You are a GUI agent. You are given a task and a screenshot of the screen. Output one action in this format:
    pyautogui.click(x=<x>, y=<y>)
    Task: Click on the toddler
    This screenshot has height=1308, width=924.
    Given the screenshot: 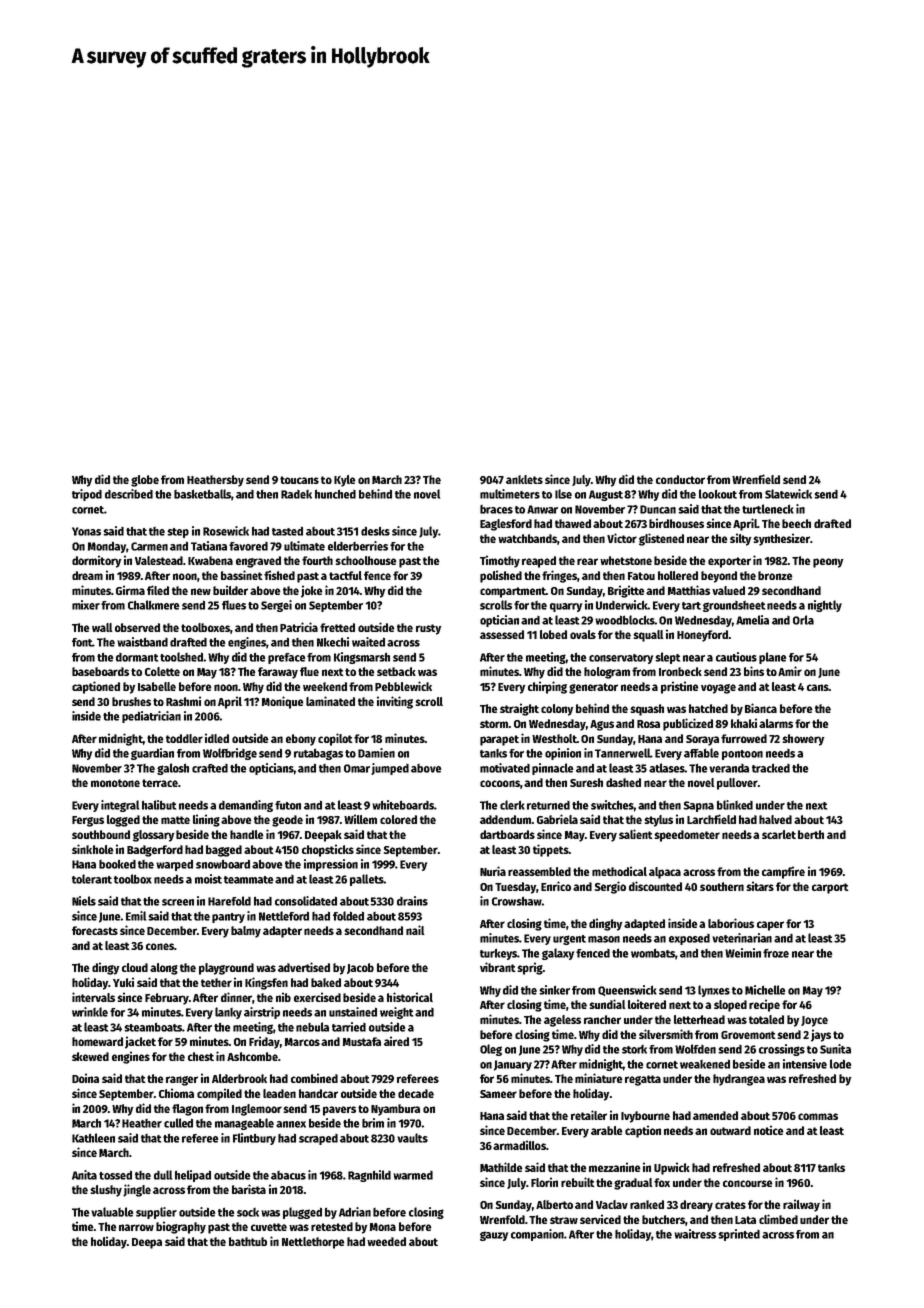 What is the action you would take?
    pyautogui.click(x=184, y=738)
